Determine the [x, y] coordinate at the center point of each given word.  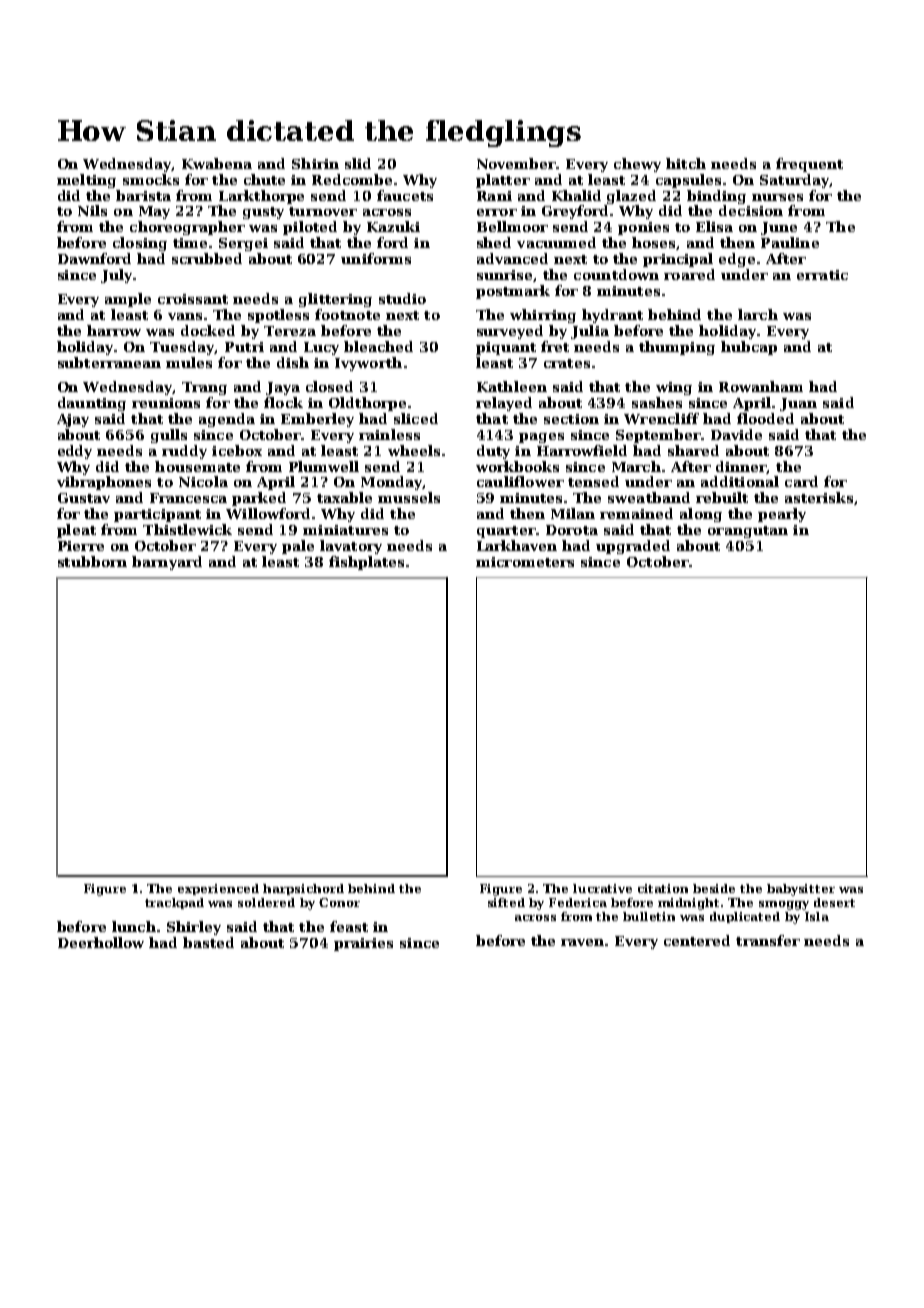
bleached [378, 346]
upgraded [633, 547]
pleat [76, 531]
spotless [278, 316]
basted [208, 942]
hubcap [749, 348]
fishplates [366, 563]
